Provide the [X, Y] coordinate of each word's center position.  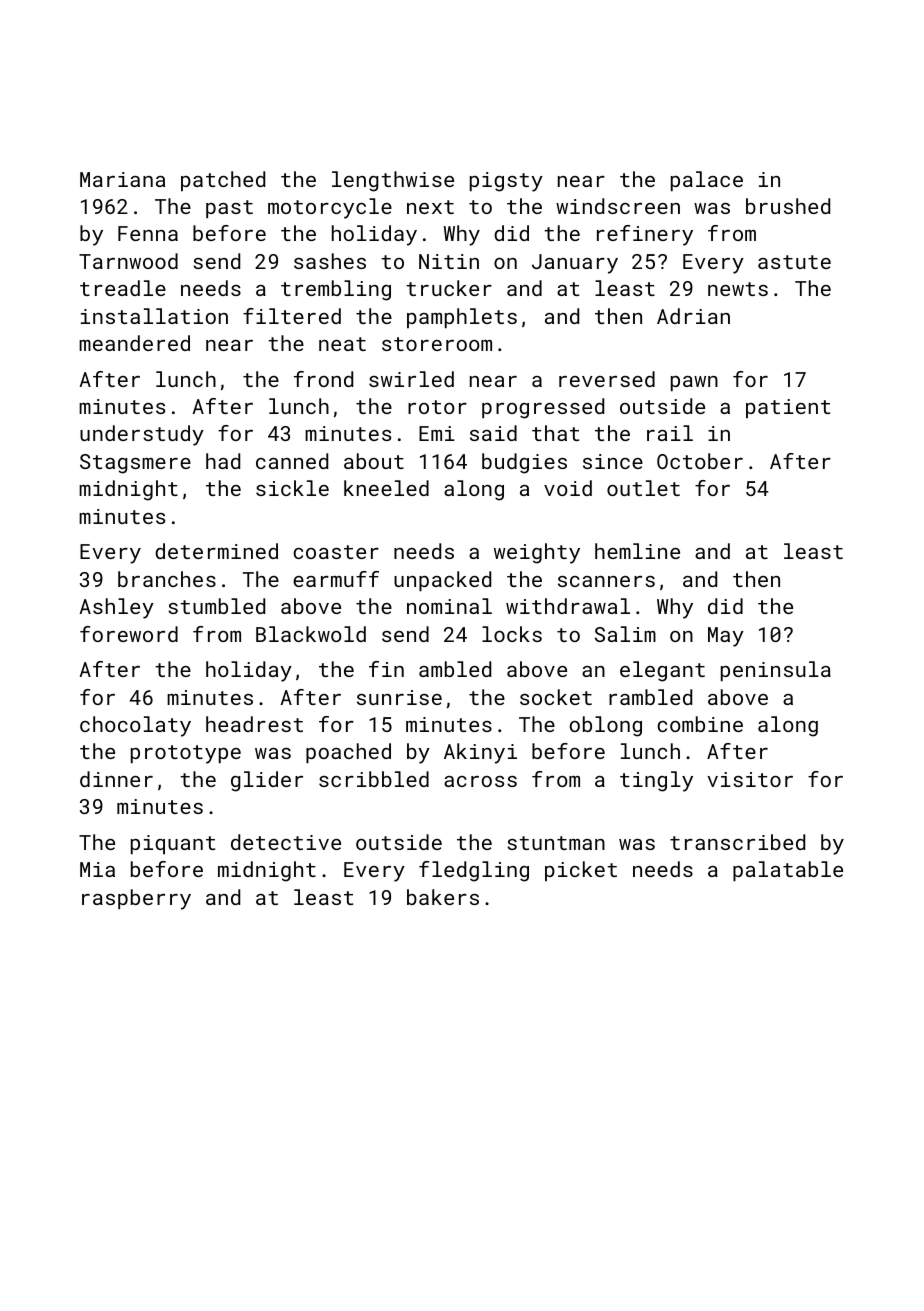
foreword [129, 634]
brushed [788, 206]
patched [223, 181]
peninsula [776, 671]
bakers [443, 897]
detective [286, 842]
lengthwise [393, 181]
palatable [788, 871]
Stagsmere [135, 464]
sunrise [399, 697]
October [700, 461]
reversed [607, 379]
